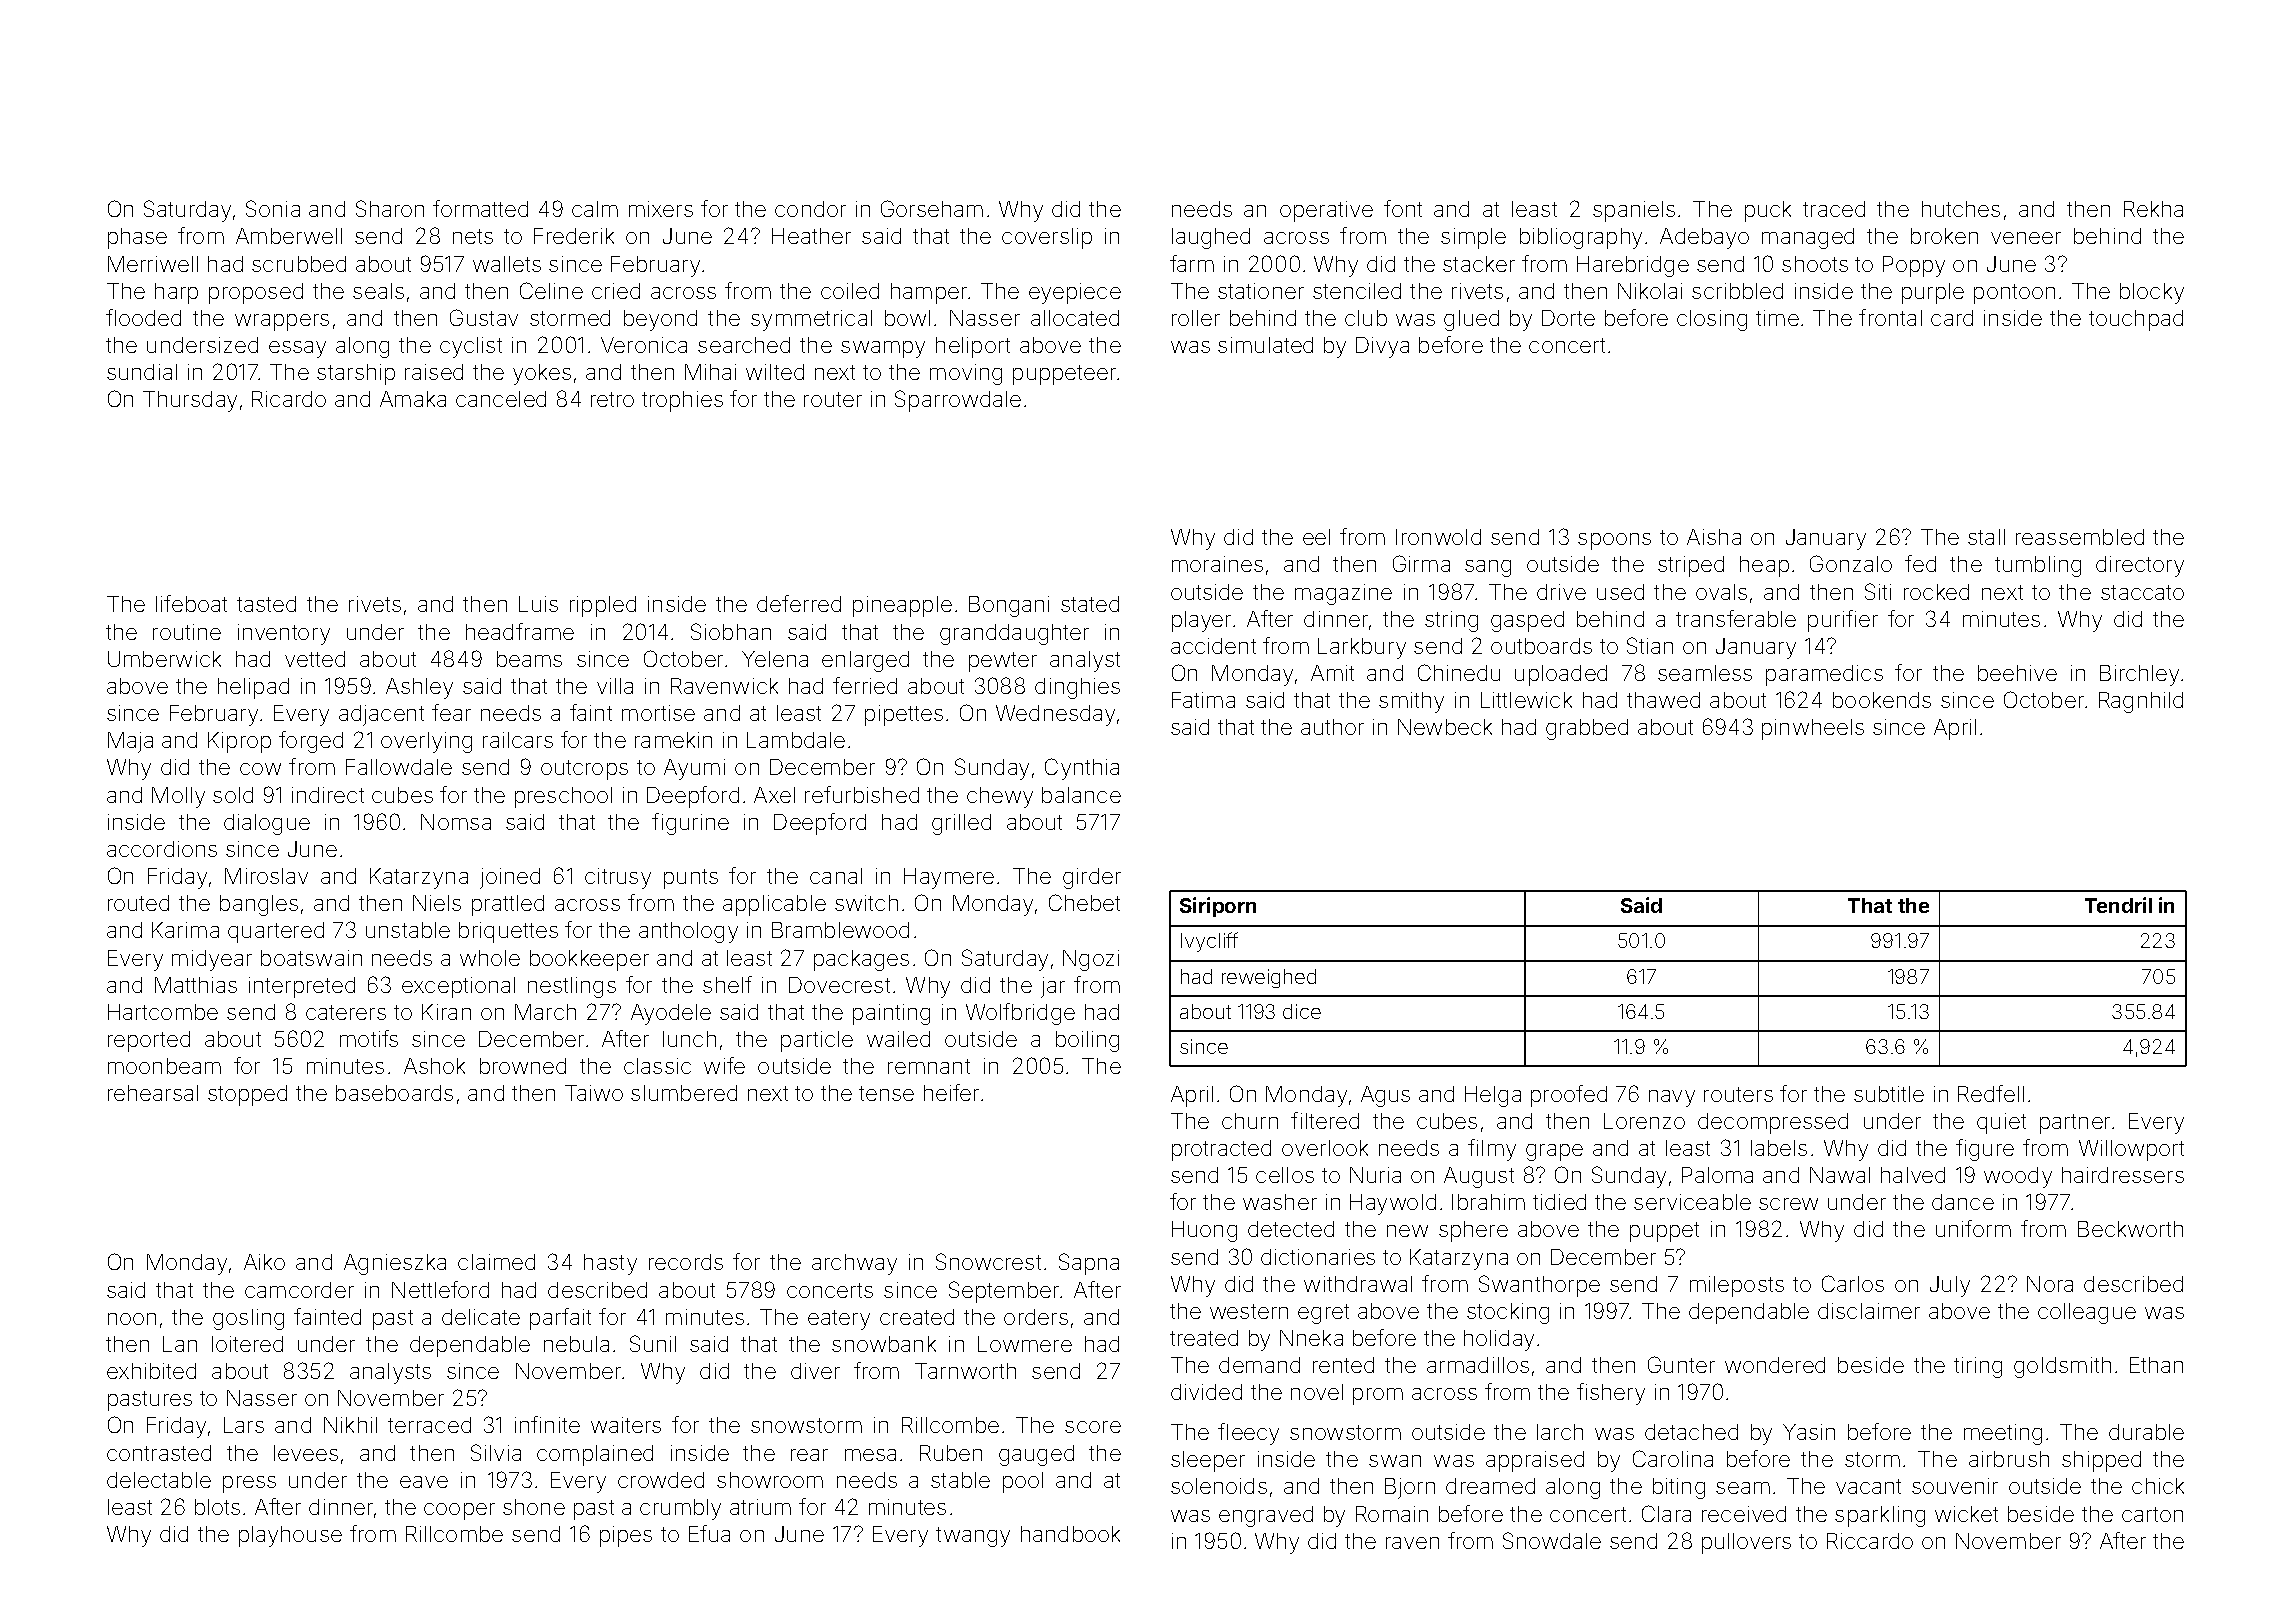 The image size is (2292, 1620). Describe the element at coordinates (595, 209) in the image. I see `calm` at that location.
